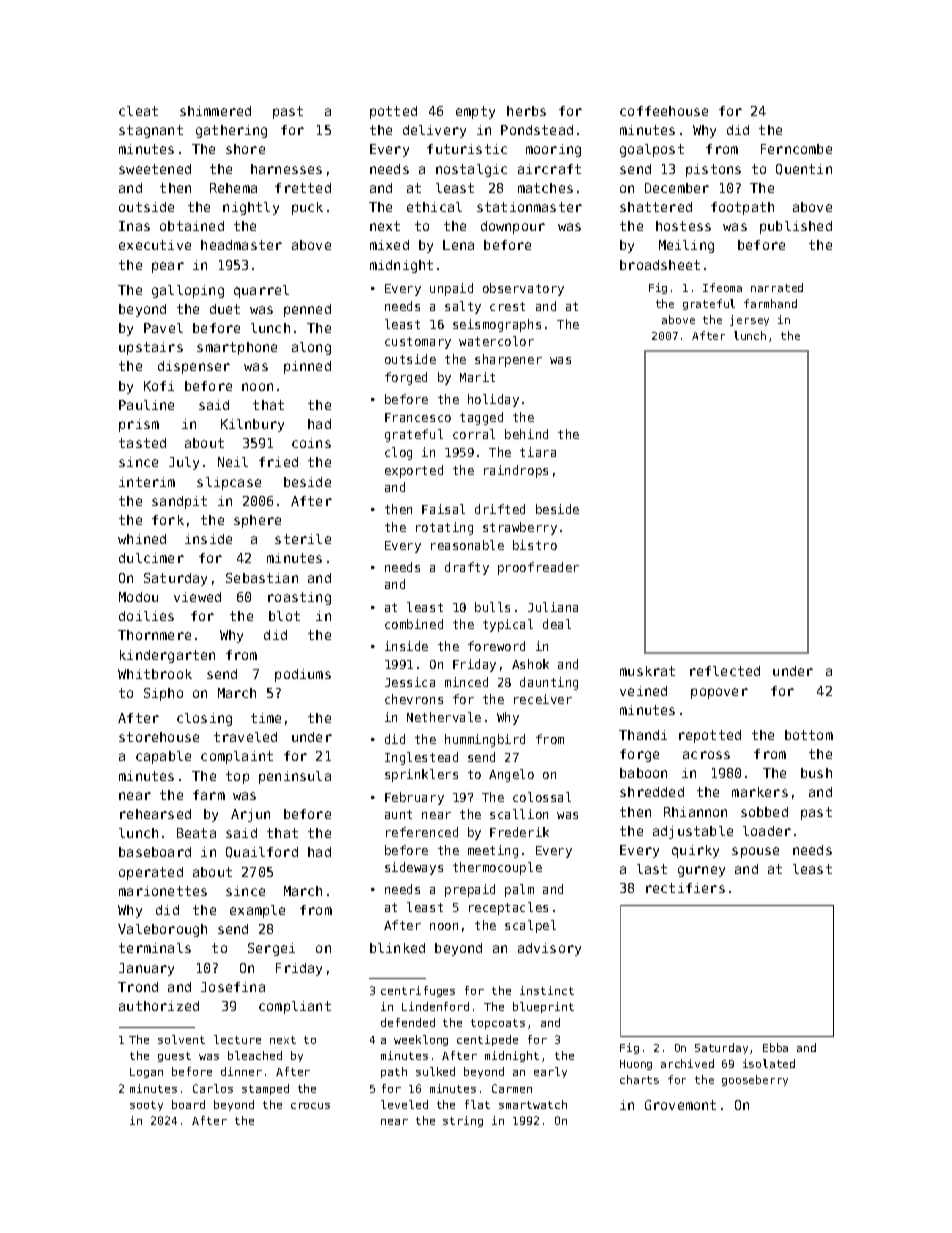 The height and width of the page is (1233, 952). I want to click on cleat, so click(138, 111).
